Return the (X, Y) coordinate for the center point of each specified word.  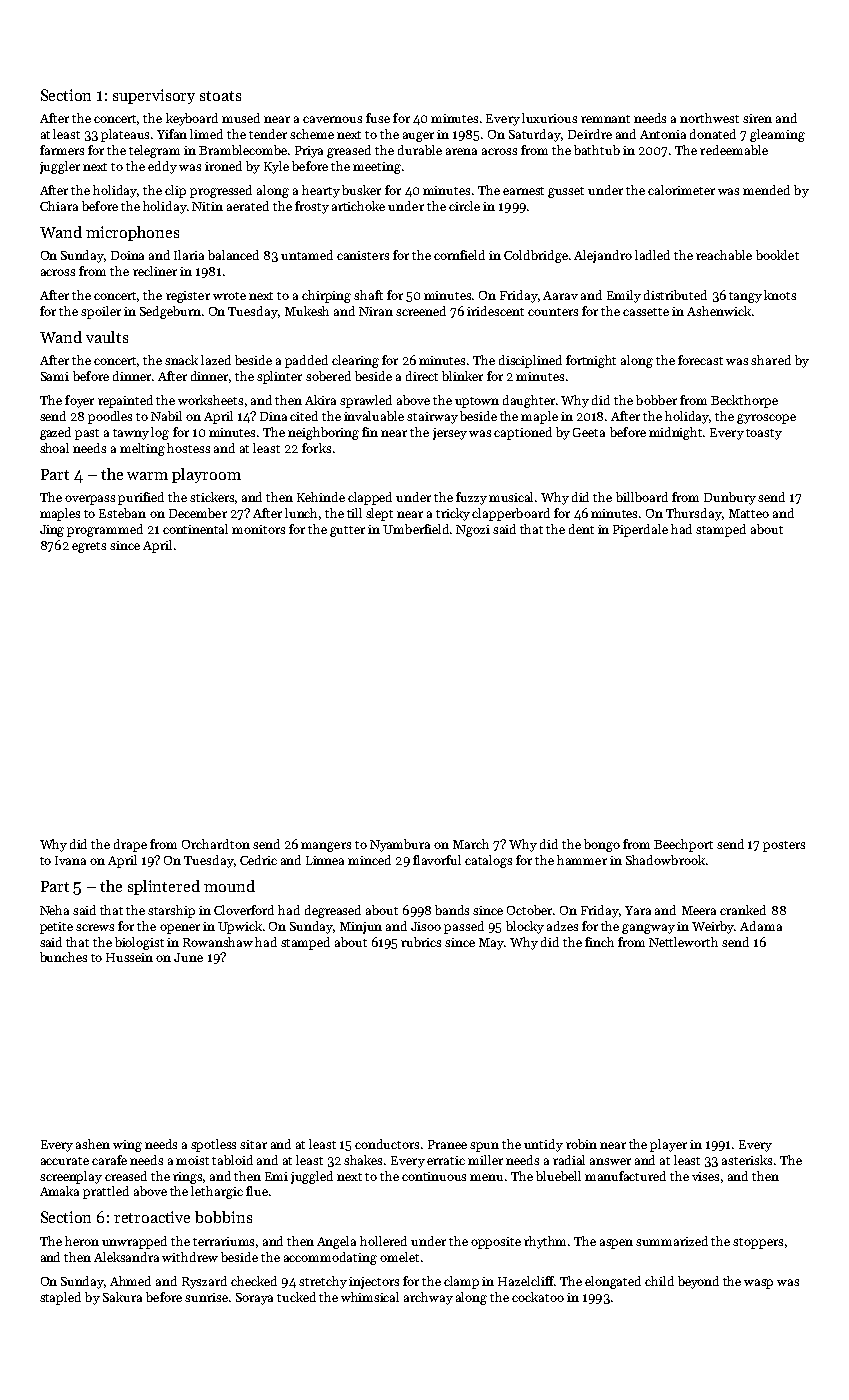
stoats (220, 96)
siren (757, 118)
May (492, 944)
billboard (642, 497)
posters (784, 846)
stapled (60, 1298)
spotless (213, 1145)
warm (147, 476)
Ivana (70, 860)
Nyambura (400, 845)
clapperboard (511, 514)
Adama (761, 926)
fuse (378, 118)
